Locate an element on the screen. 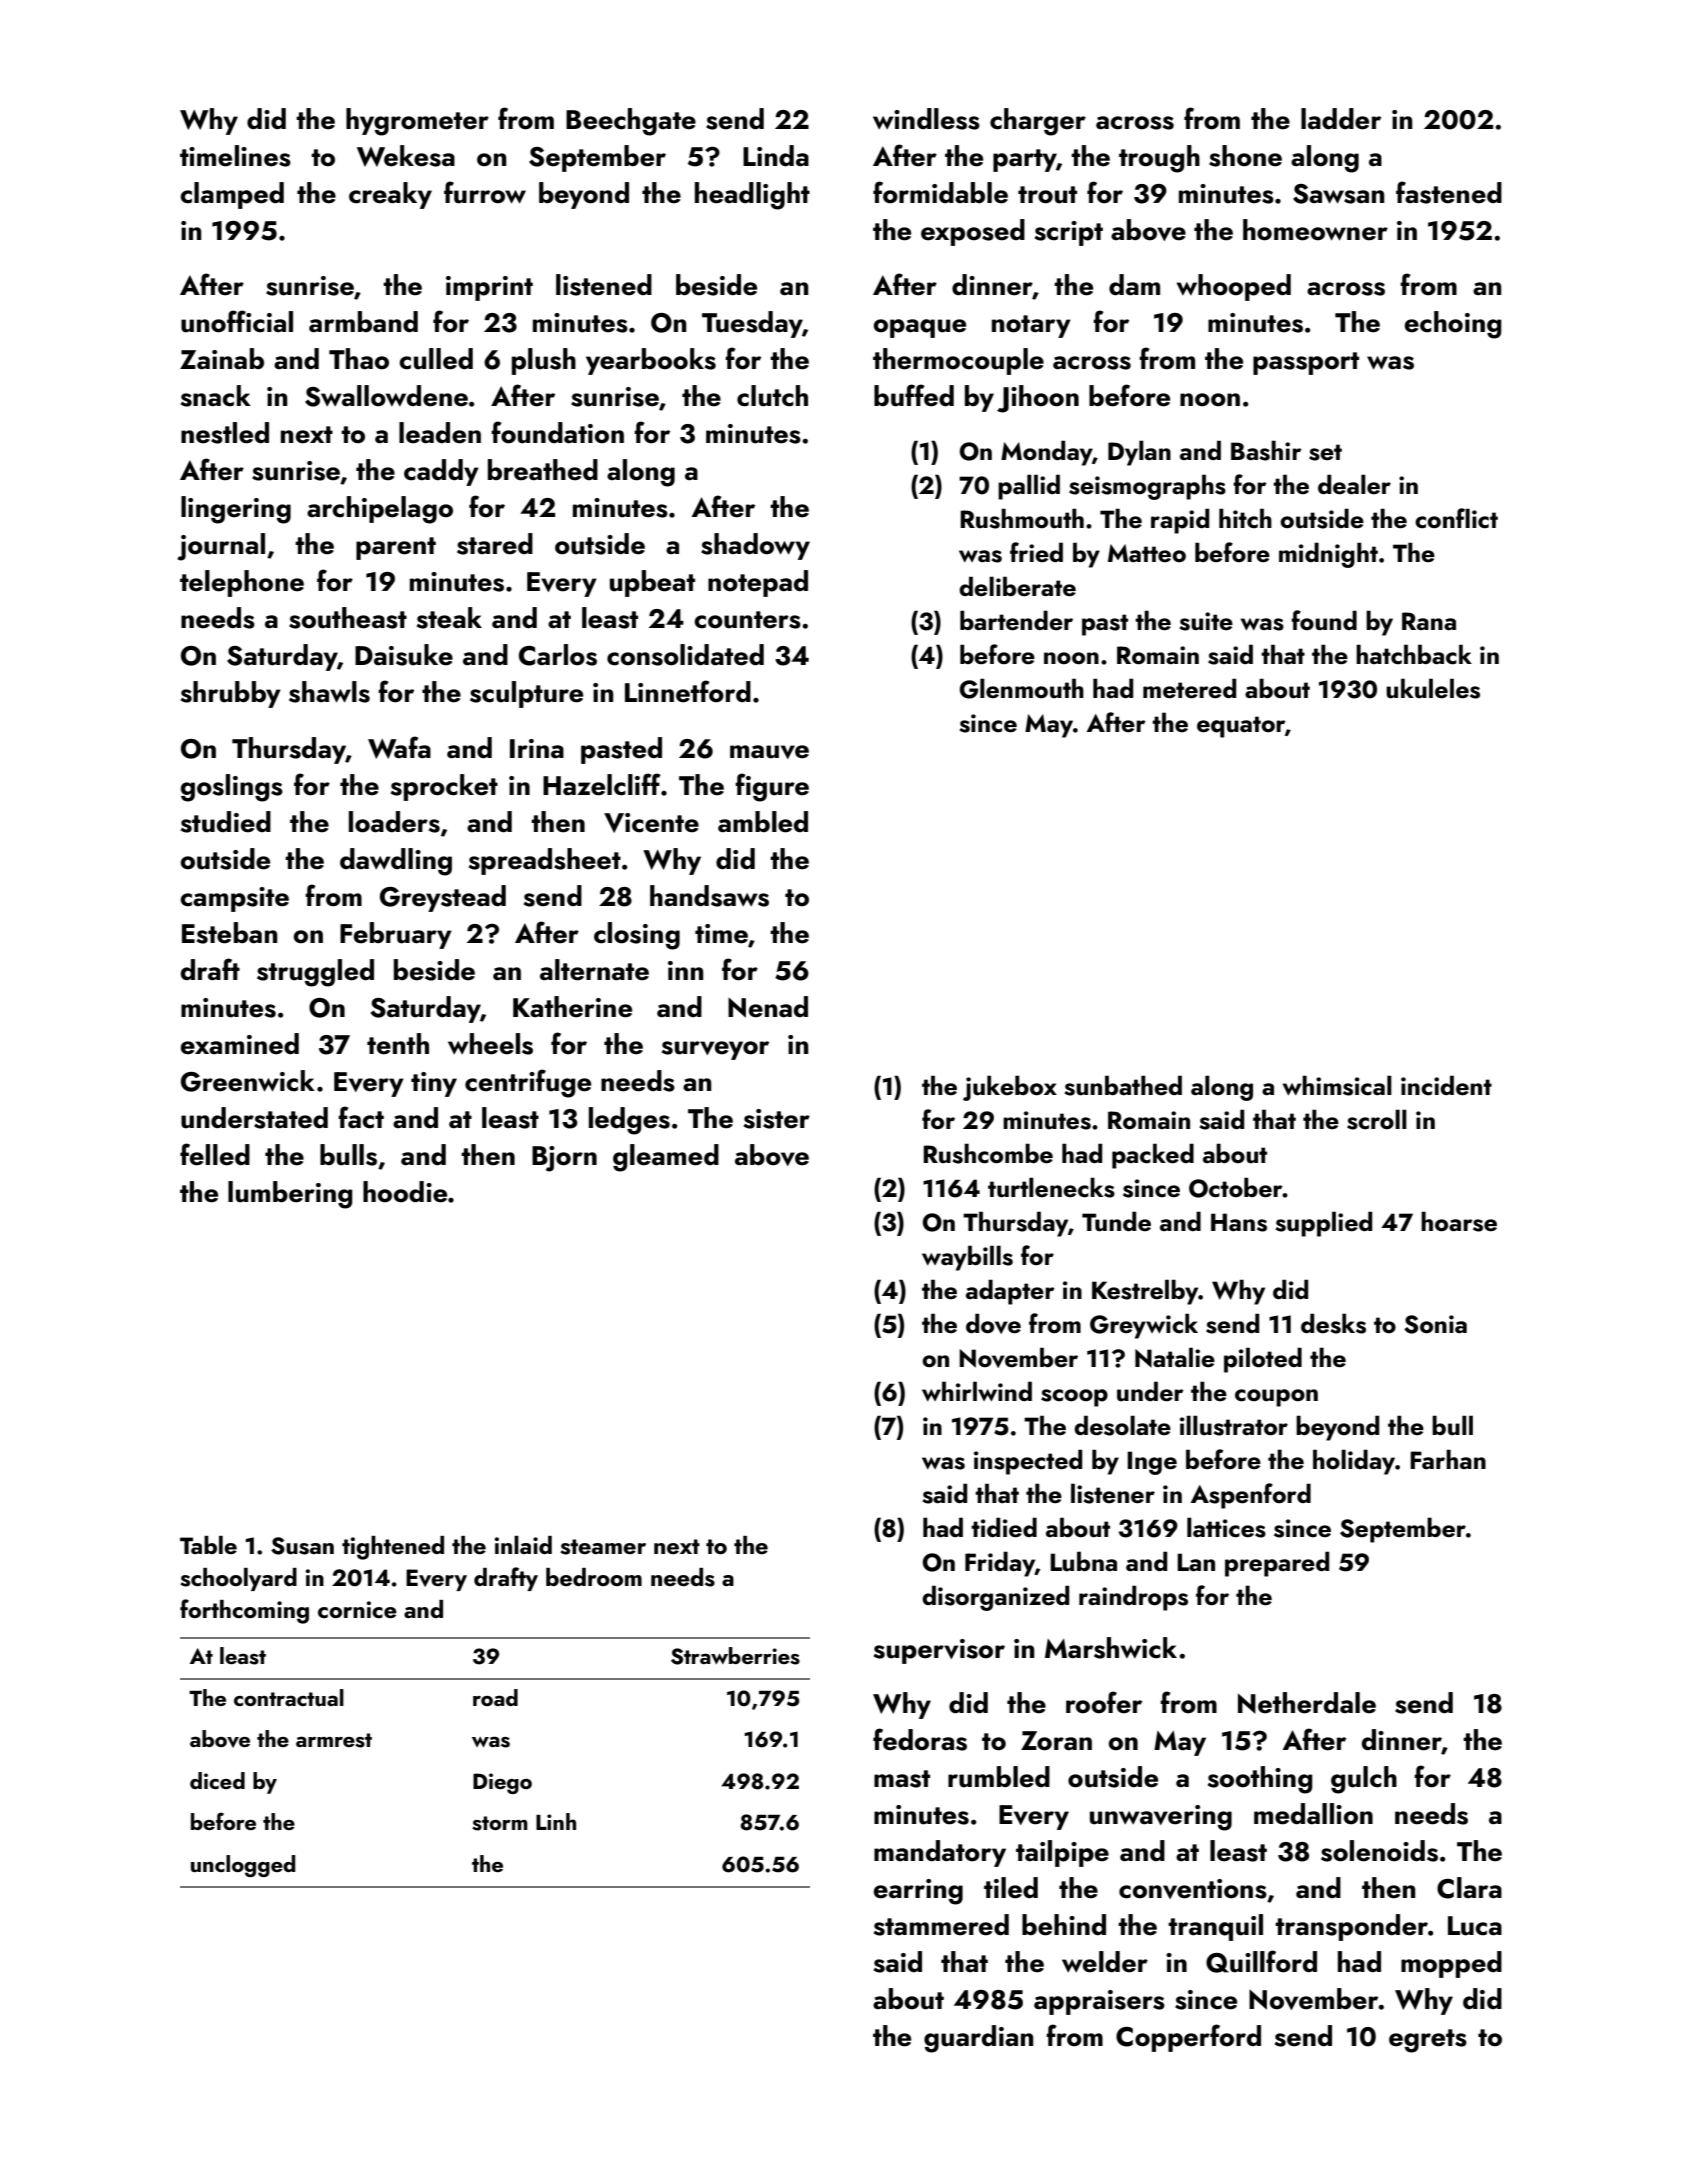 The width and height of the screenshot is (1683, 2178). passport is located at coordinates (1306, 363).
